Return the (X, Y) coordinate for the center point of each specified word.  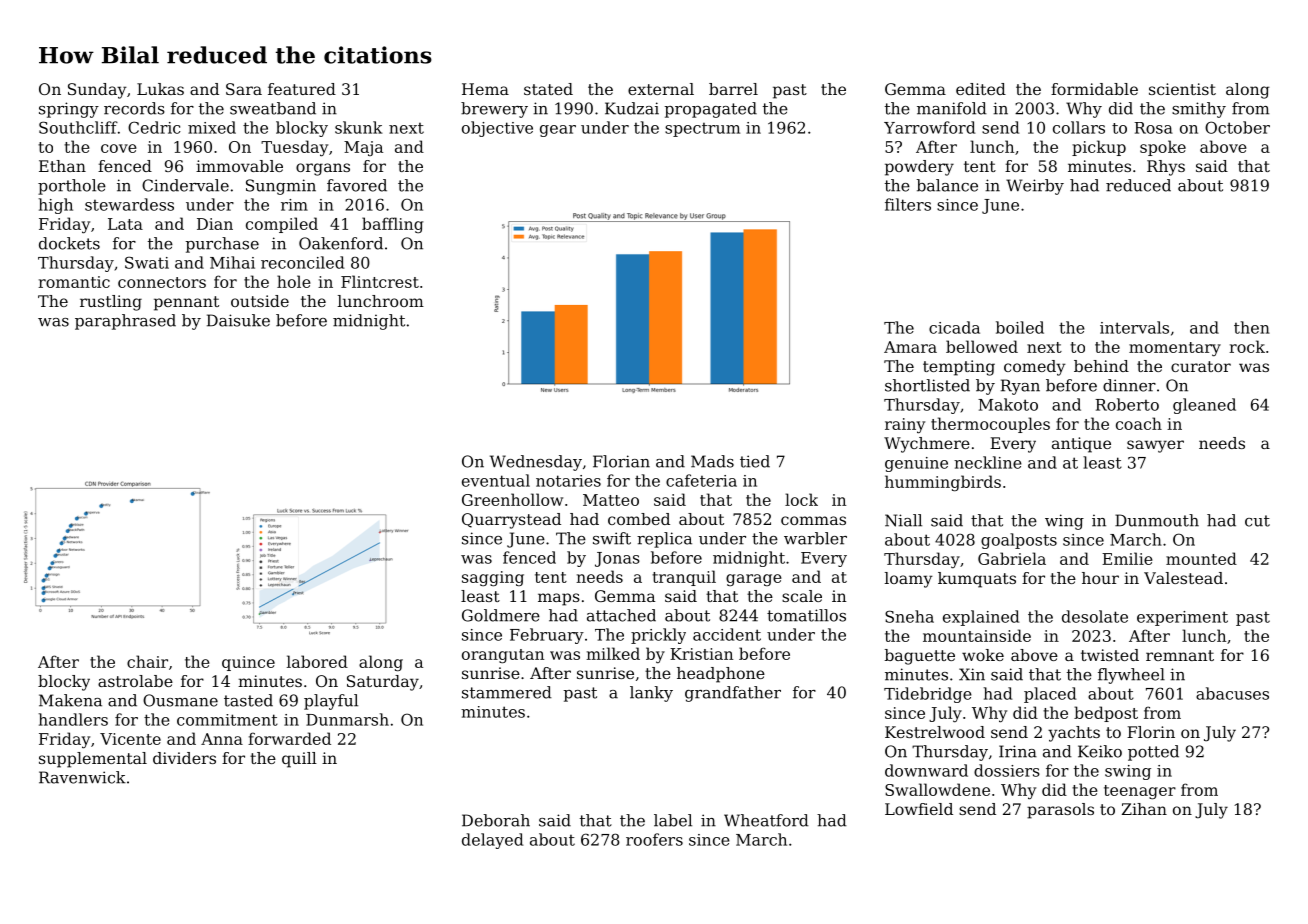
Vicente (130, 739)
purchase (222, 245)
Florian (621, 461)
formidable (1094, 89)
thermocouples (990, 425)
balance (947, 185)
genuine (916, 464)
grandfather (733, 694)
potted (1153, 753)
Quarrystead (511, 521)
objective (497, 129)
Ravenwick (82, 777)
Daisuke (238, 320)
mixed (212, 127)
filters (908, 204)
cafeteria (701, 480)
